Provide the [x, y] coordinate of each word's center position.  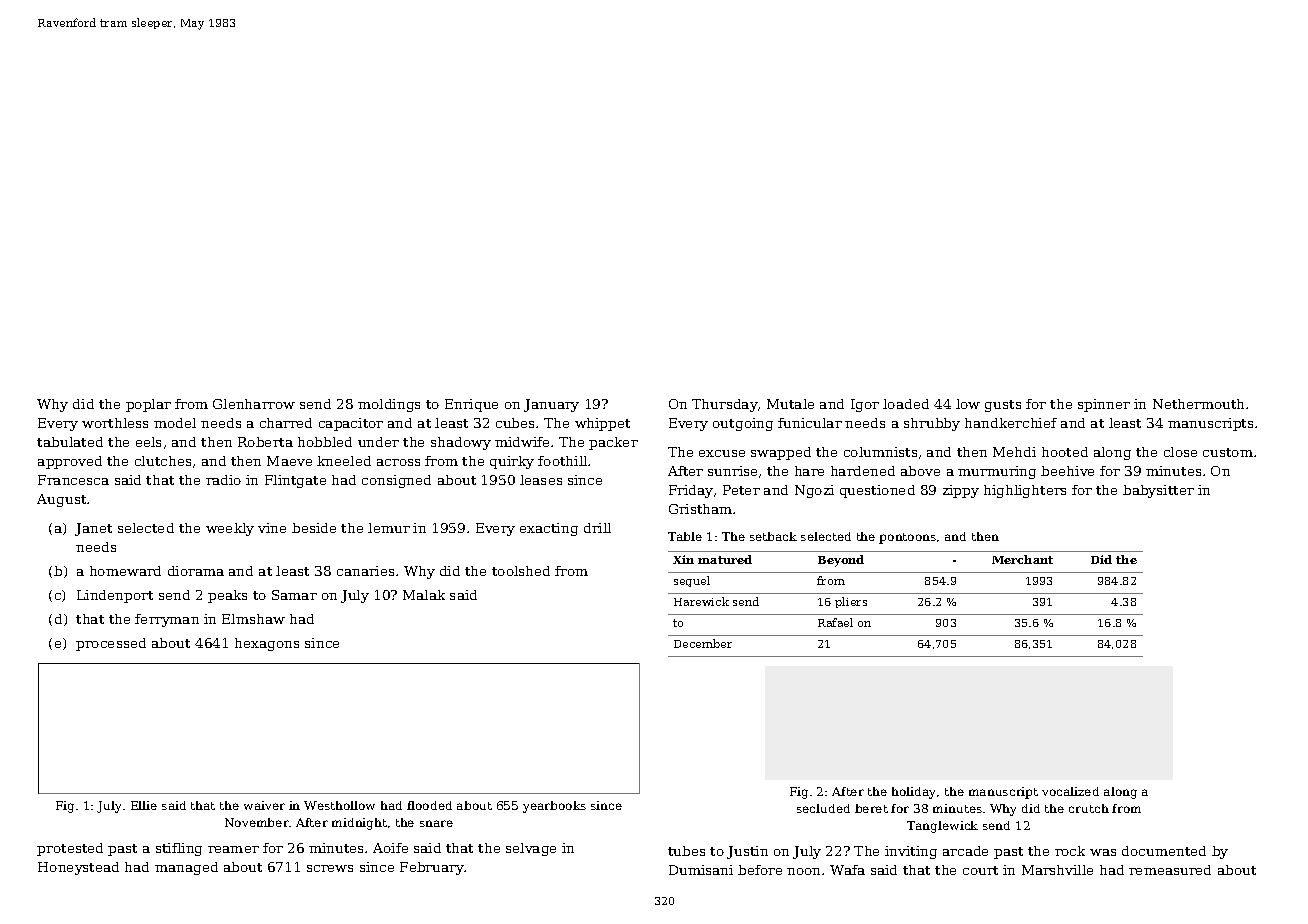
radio [223, 480]
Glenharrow [254, 404]
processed [111, 644]
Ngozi [814, 491]
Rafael [835, 622]
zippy [961, 491]
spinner [1104, 405]
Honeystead [78, 868]
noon [803, 871]
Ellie [144, 805]
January [551, 405]
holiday [913, 793]
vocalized [1070, 791]
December [703, 643]
